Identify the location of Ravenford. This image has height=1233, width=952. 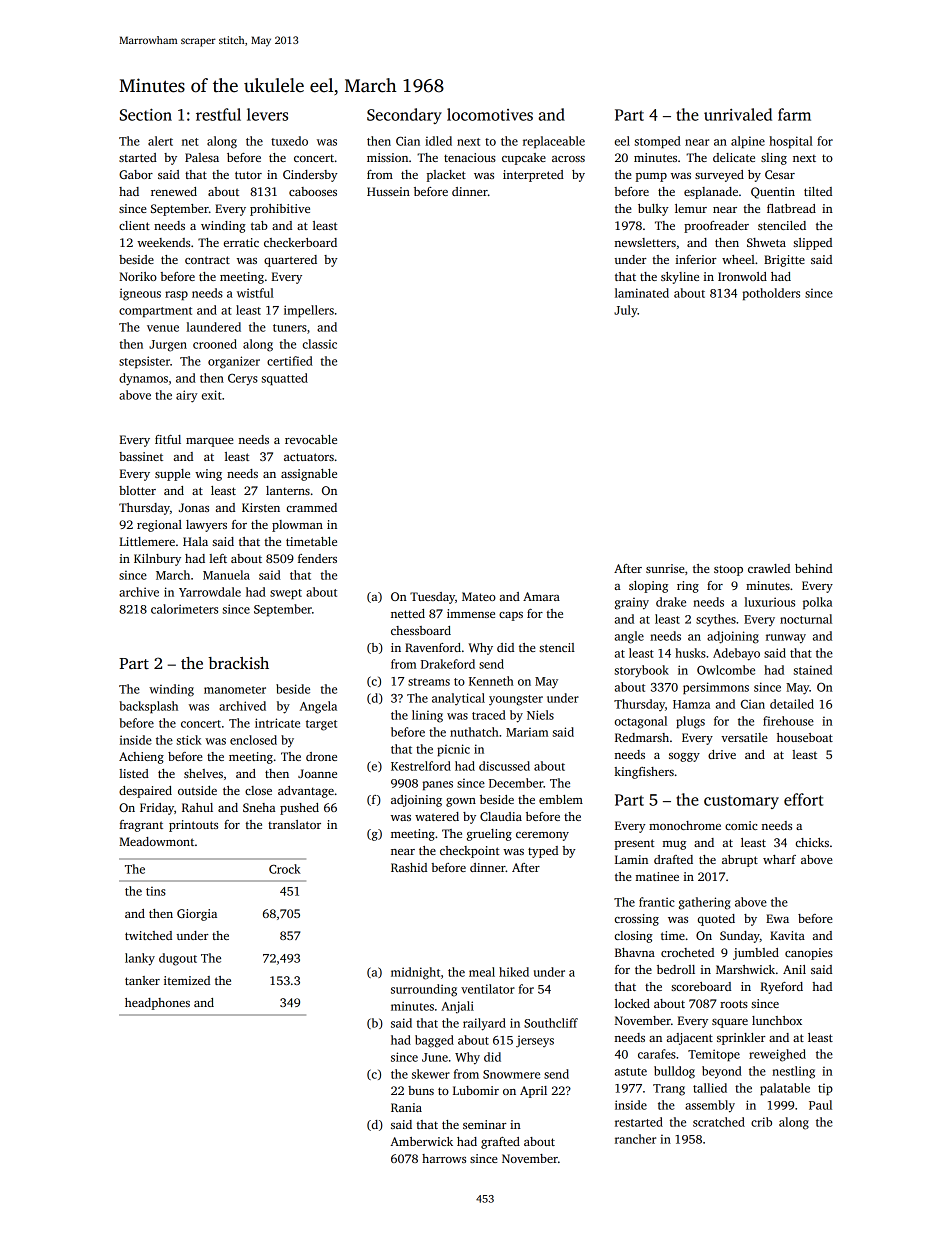
(433, 647).
